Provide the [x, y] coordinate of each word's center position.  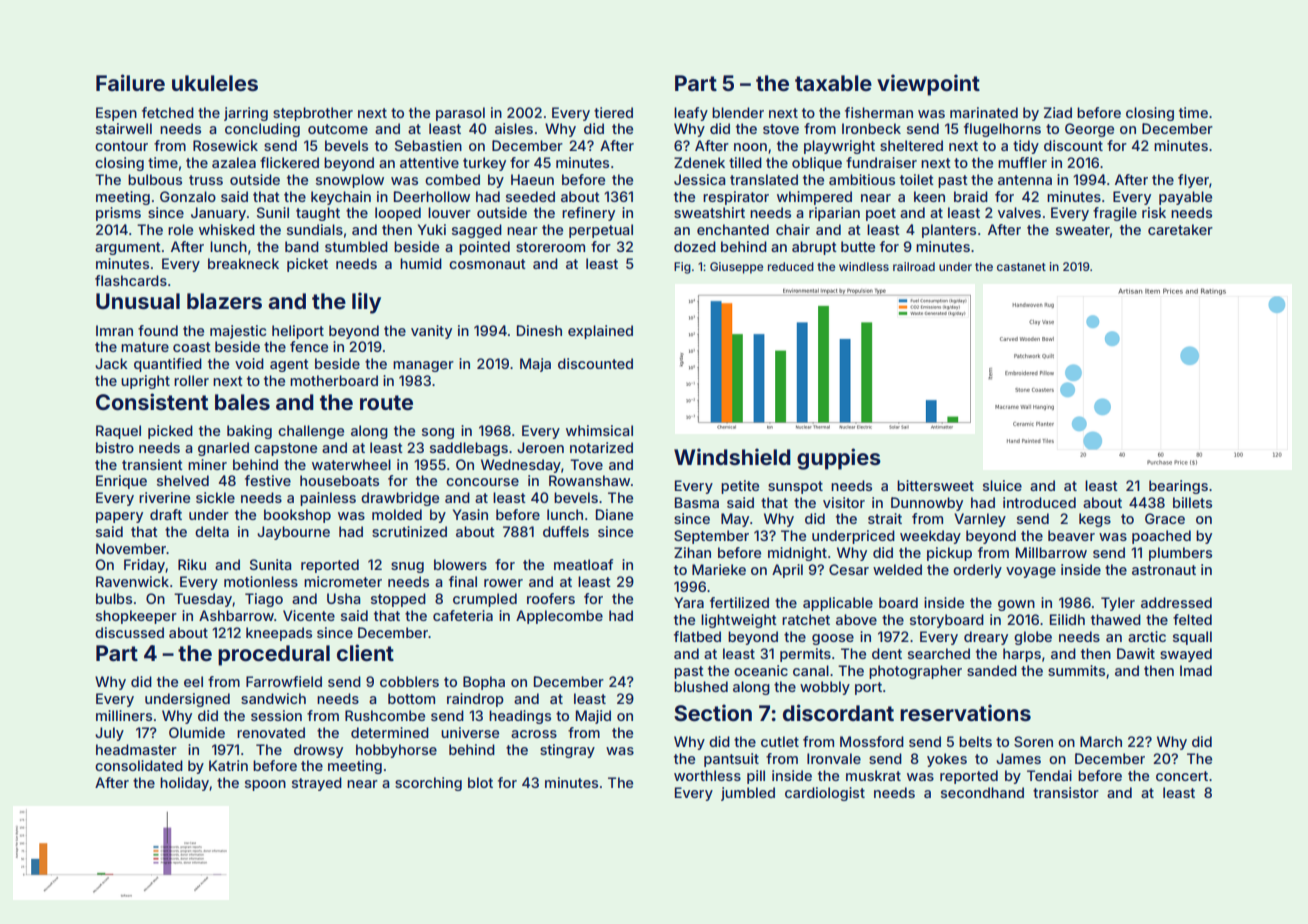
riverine [164, 497]
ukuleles [215, 83]
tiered [613, 112]
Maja [535, 365]
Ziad [1058, 112]
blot [480, 782]
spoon [265, 785]
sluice [1002, 485]
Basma [697, 502]
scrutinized [409, 531]
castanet [1021, 267]
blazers [224, 301]
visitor [844, 502]
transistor [1066, 792]
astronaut [1164, 570]
